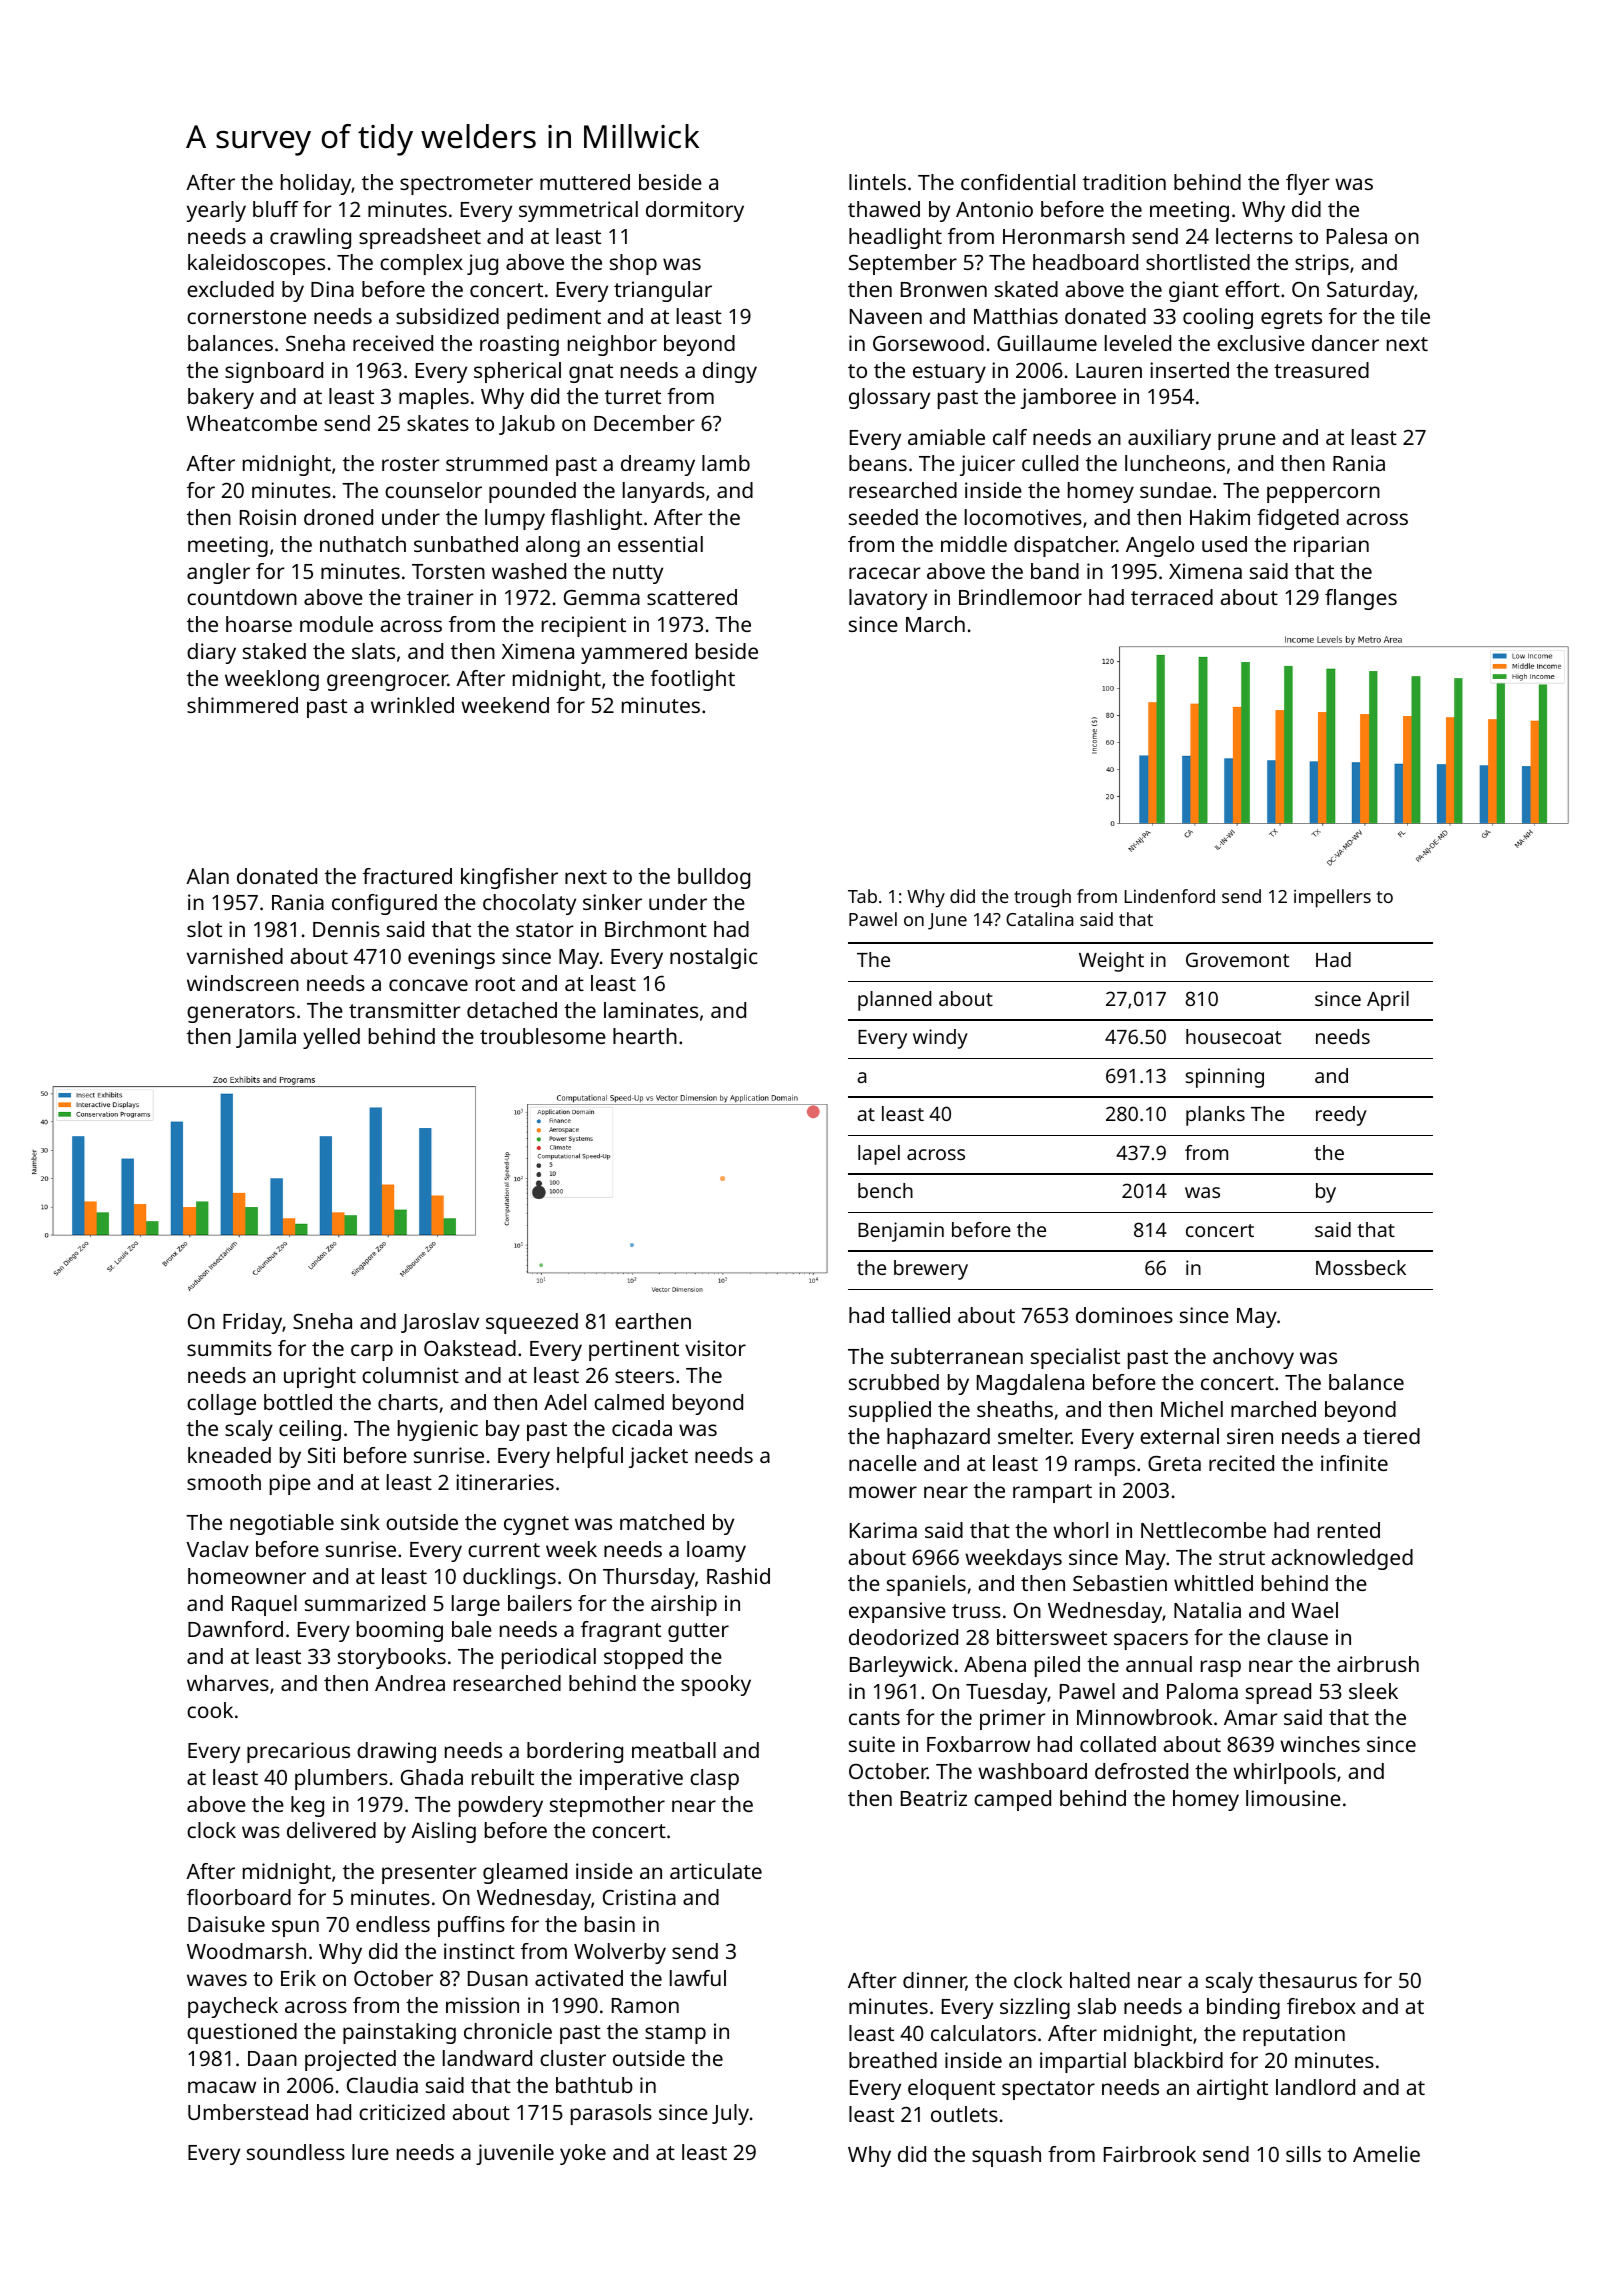 This screenshot has width=1620, height=2292. What do you see at coordinates (716, 1871) in the screenshot?
I see `articulate` at bounding box center [716, 1871].
